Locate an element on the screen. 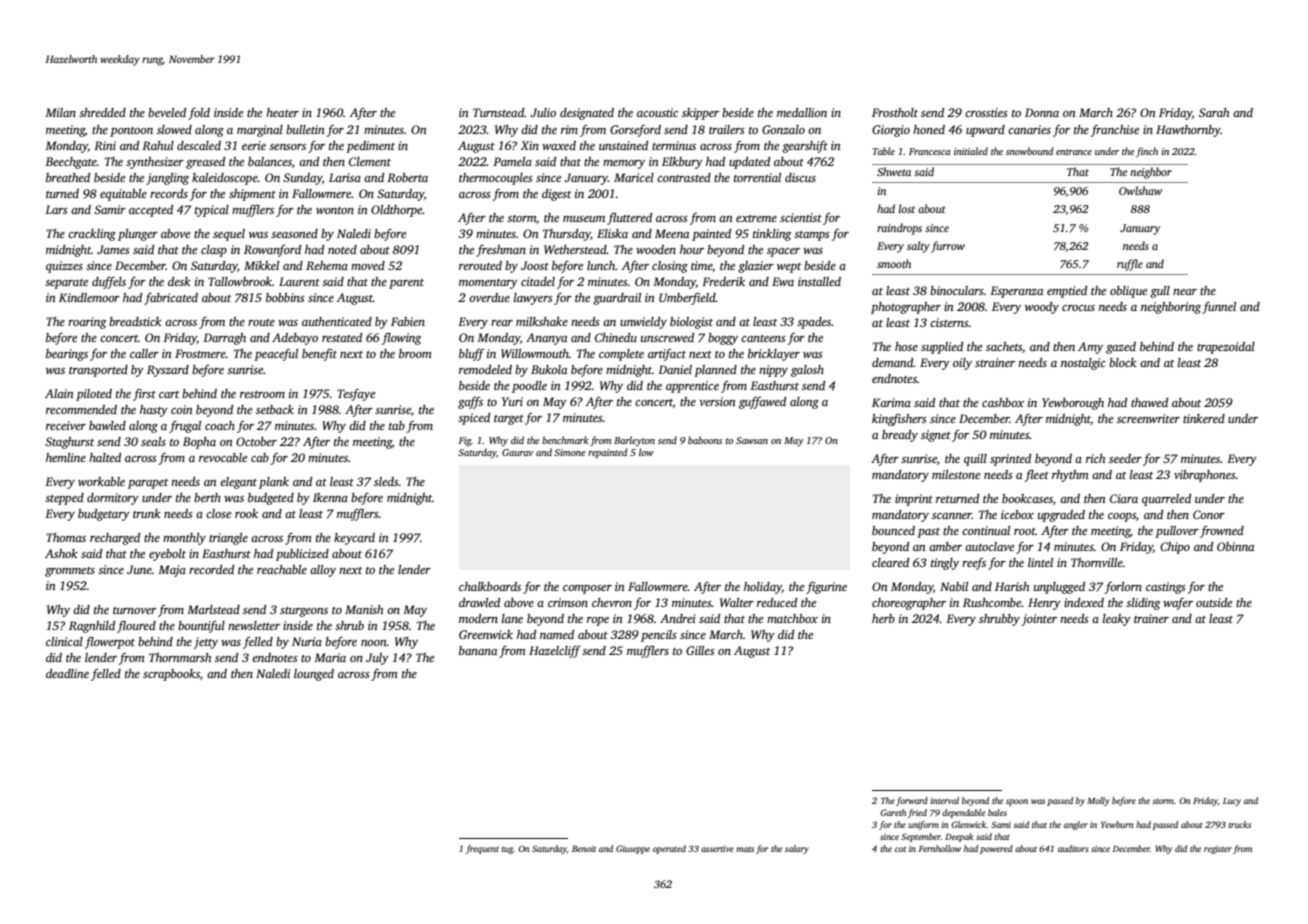  salary is located at coordinates (797, 849).
